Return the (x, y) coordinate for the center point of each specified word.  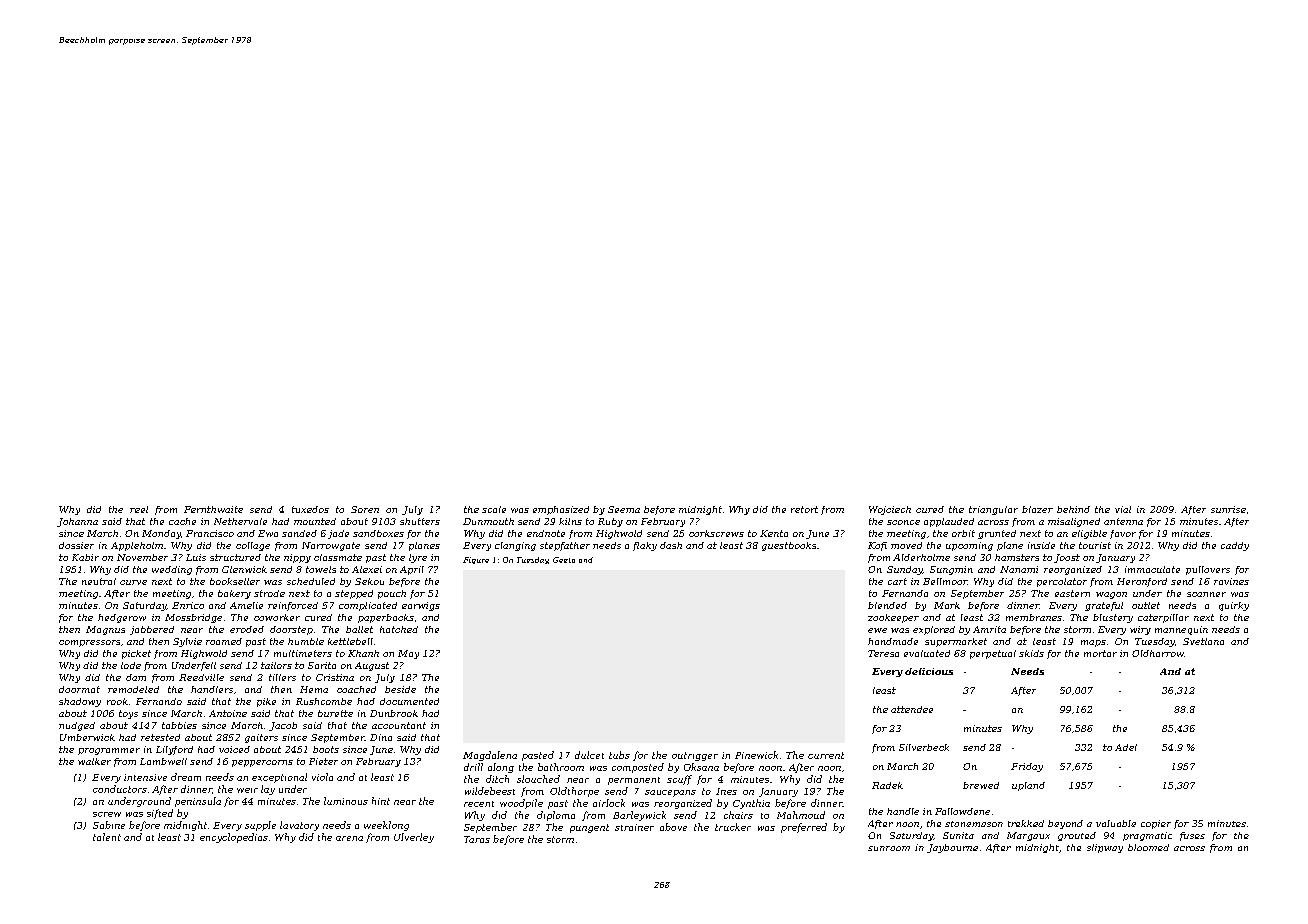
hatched (399, 629)
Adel (1126, 747)
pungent (589, 828)
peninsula (198, 802)
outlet (1146, 605)
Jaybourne (952, 848)
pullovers (1208, 570)
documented (409, 701)
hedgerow (122, 618)
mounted (315, 521)
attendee (912, 709)
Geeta (564, 560)
